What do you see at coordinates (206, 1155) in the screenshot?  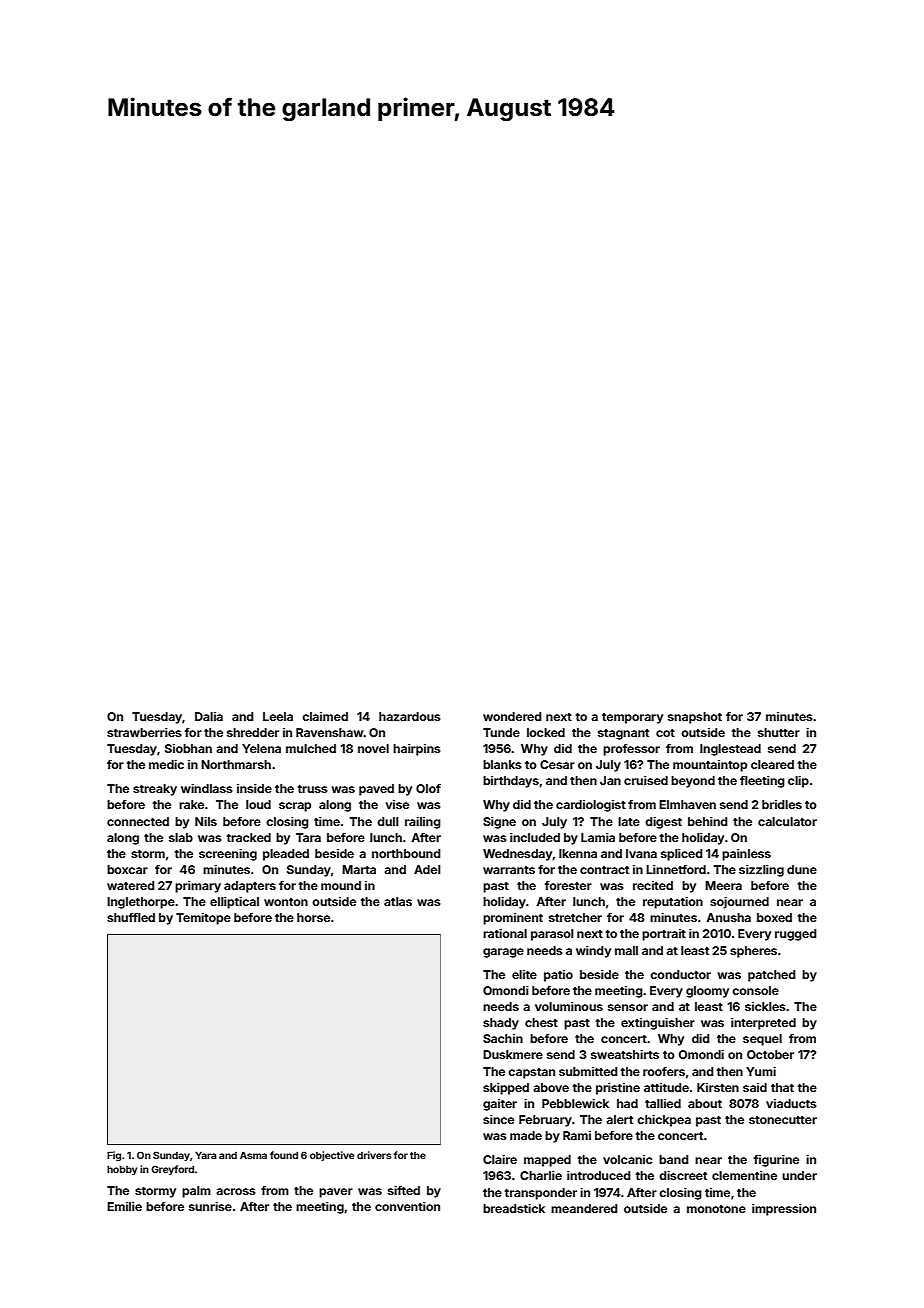 I see `Yara` at bounding box center [206, 1155].
